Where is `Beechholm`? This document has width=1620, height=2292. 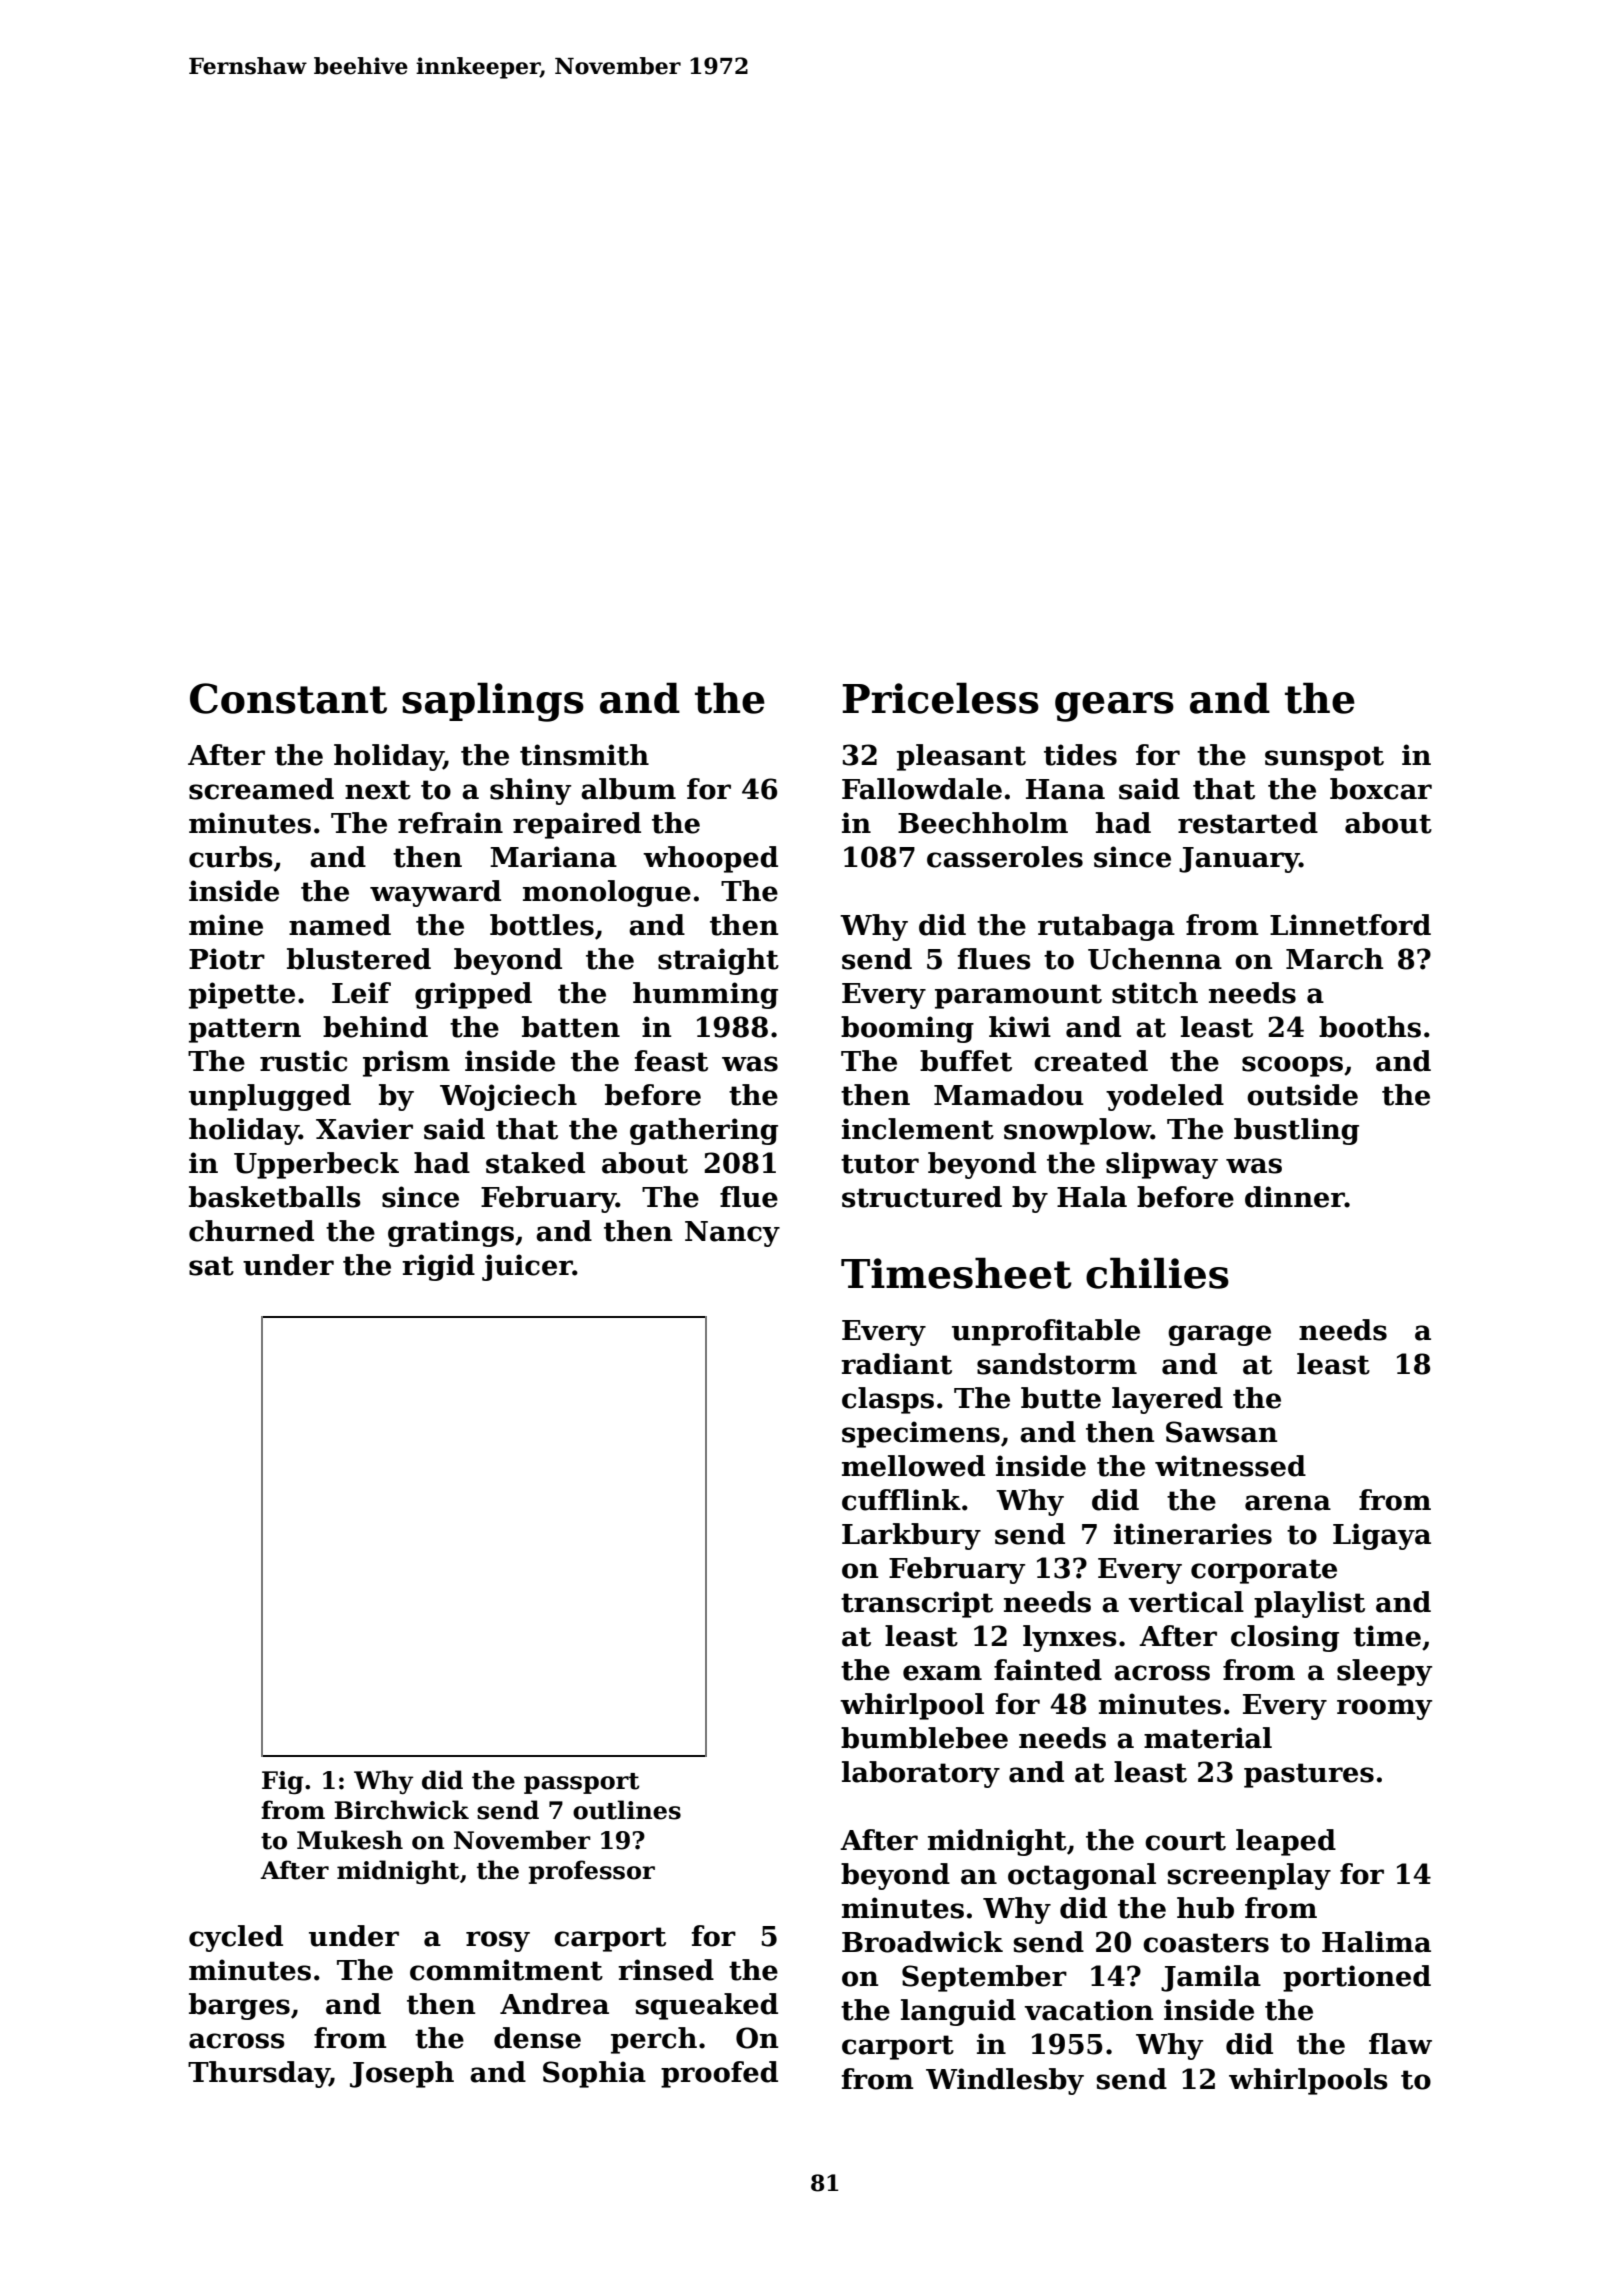
Beechholm is located at coordinates (983, 823).
